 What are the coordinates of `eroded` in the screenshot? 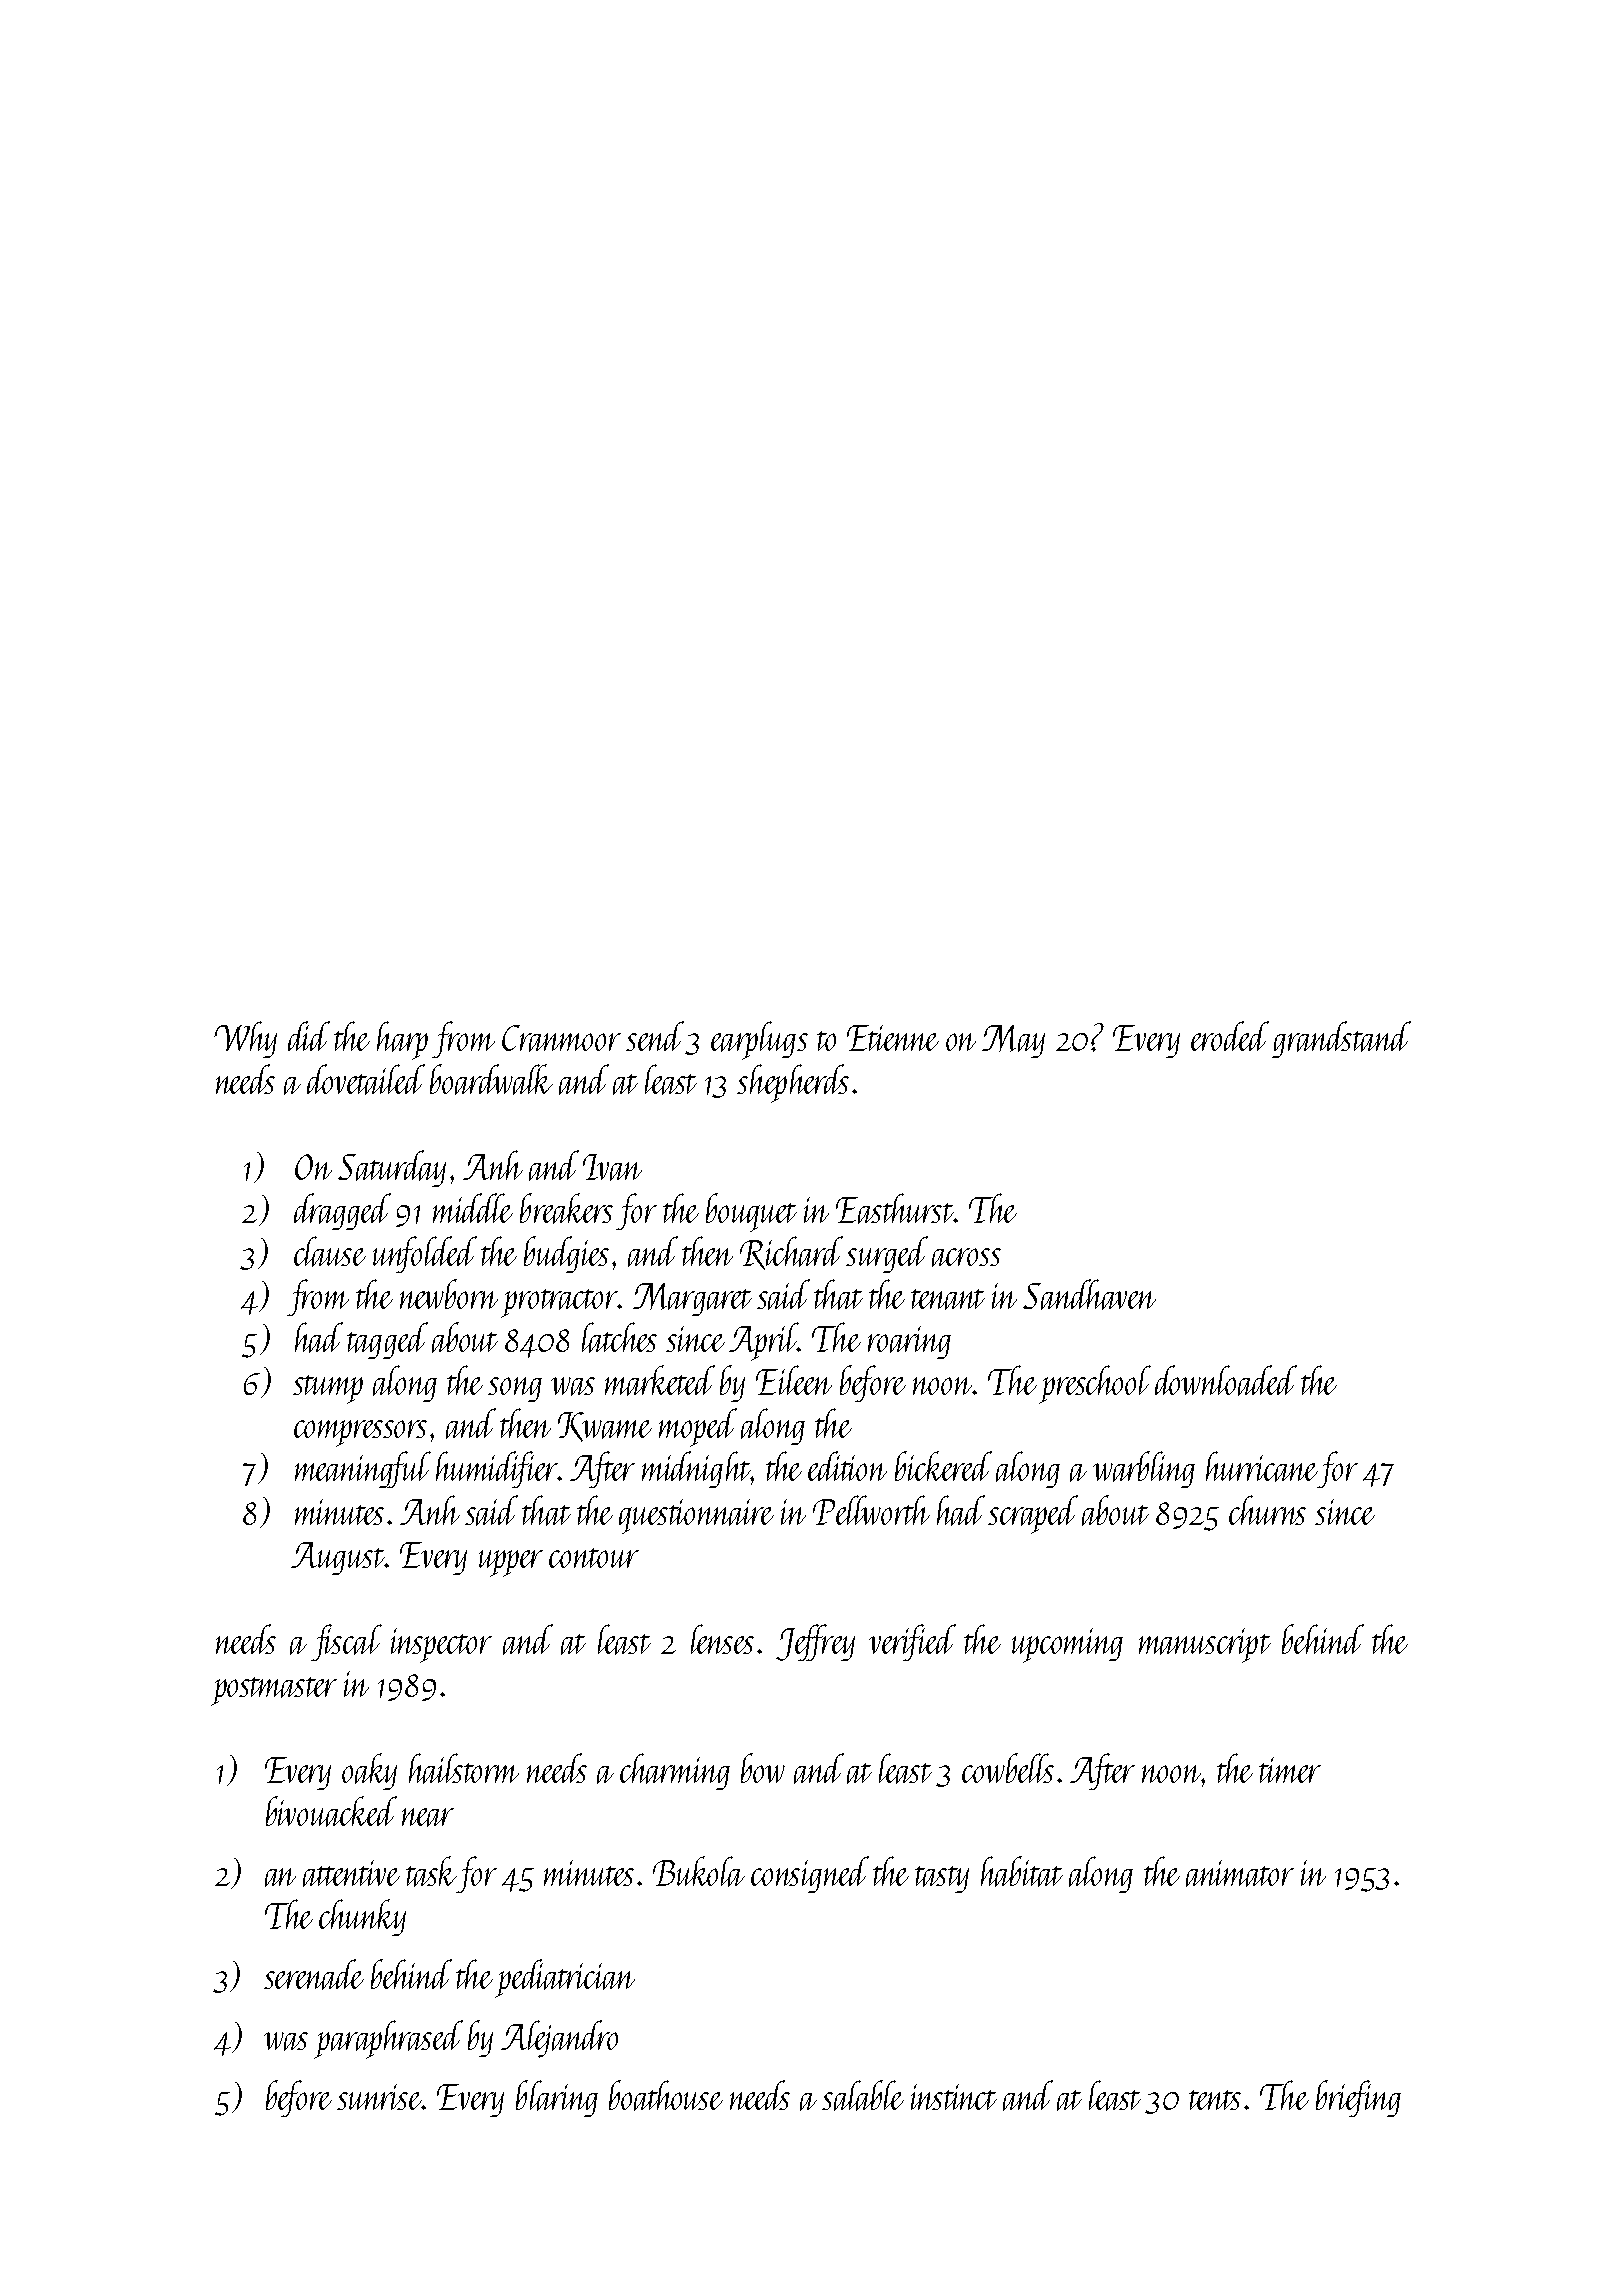 It's located at (1230, 1036).
